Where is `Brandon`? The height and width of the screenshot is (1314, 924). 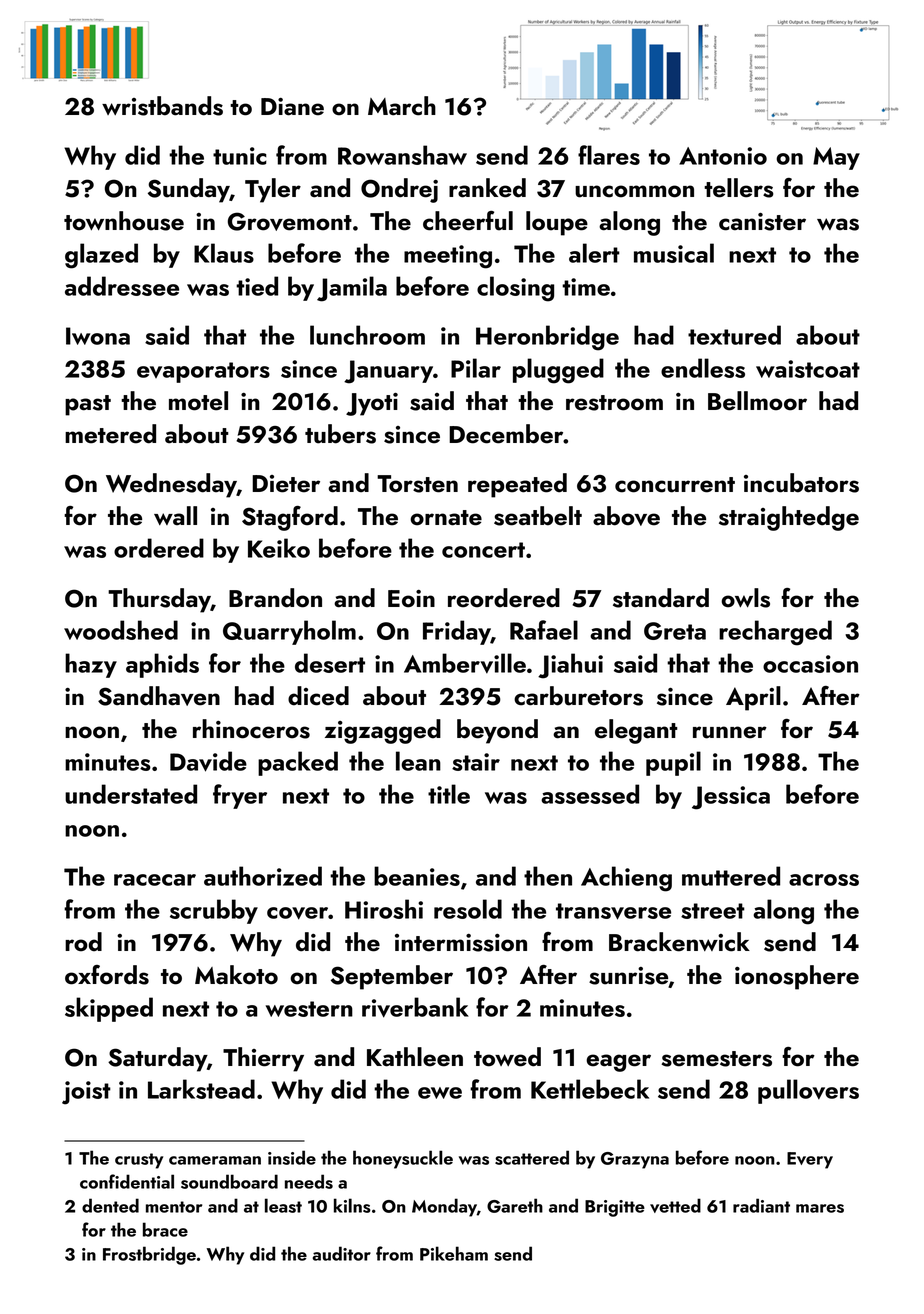
Brandon is located at coordinates (275, 598).
